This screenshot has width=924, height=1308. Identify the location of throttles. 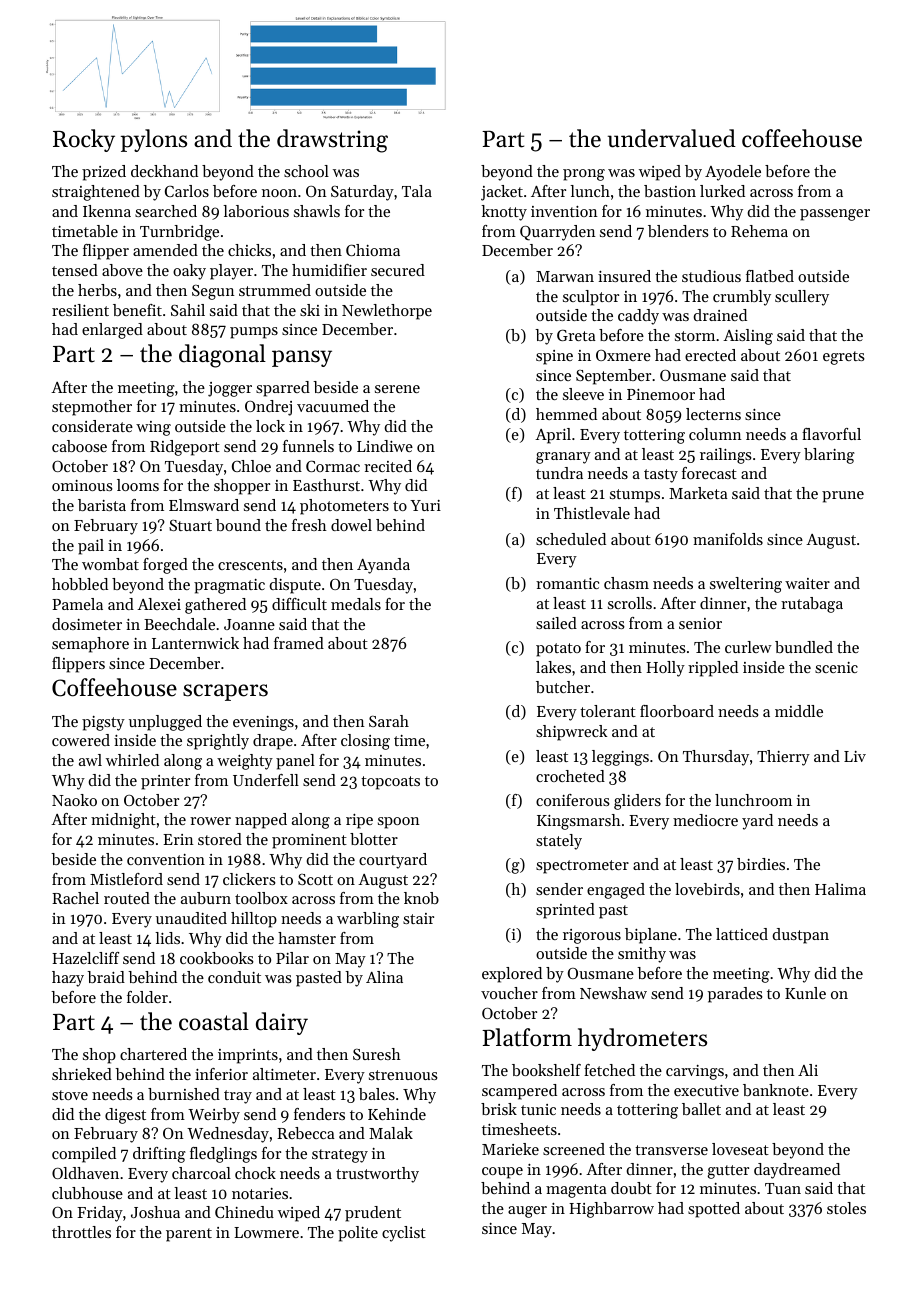
(81, 1232).
